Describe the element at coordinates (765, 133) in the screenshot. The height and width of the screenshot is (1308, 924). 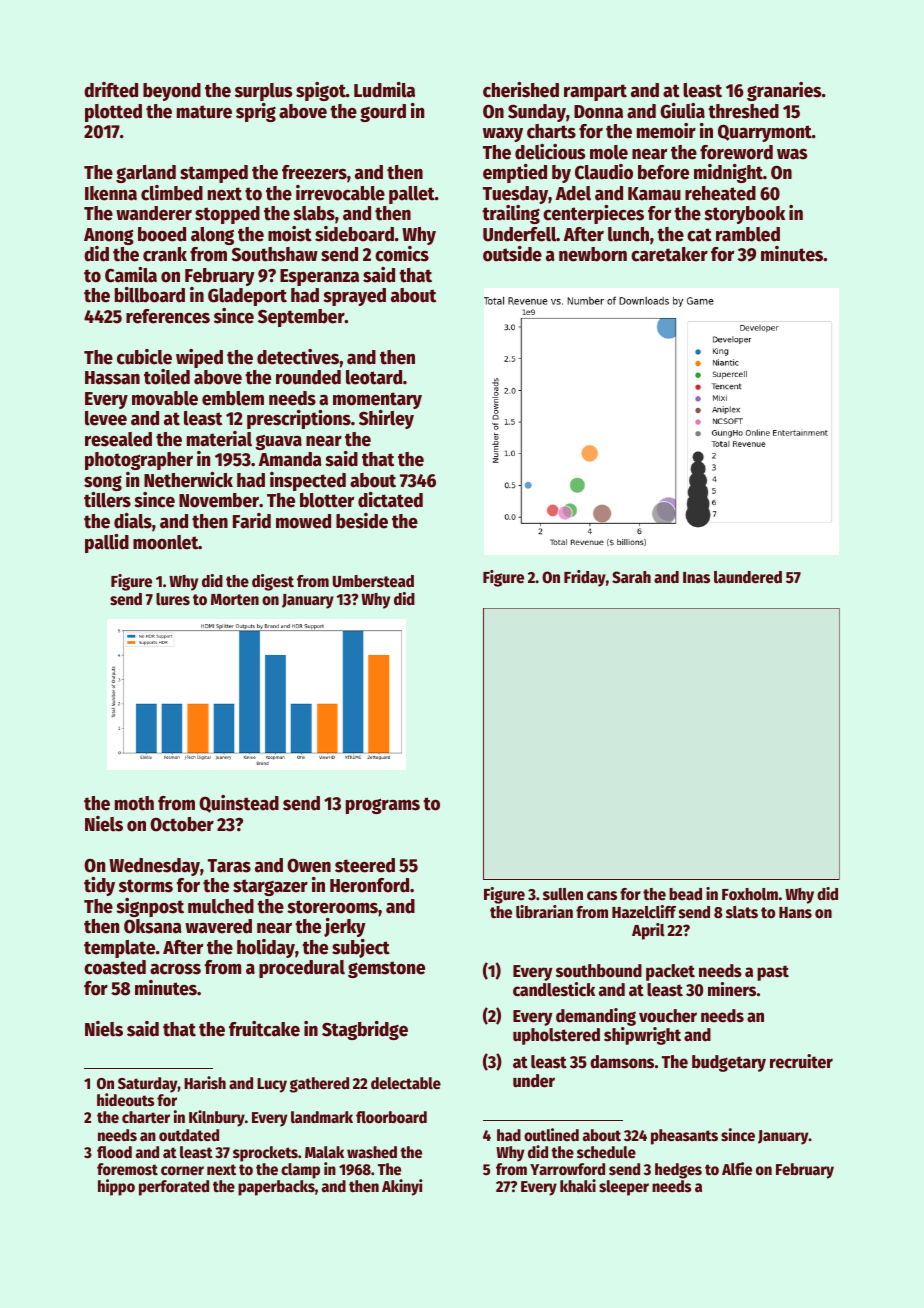
I see `Quarrymont` at that location.
